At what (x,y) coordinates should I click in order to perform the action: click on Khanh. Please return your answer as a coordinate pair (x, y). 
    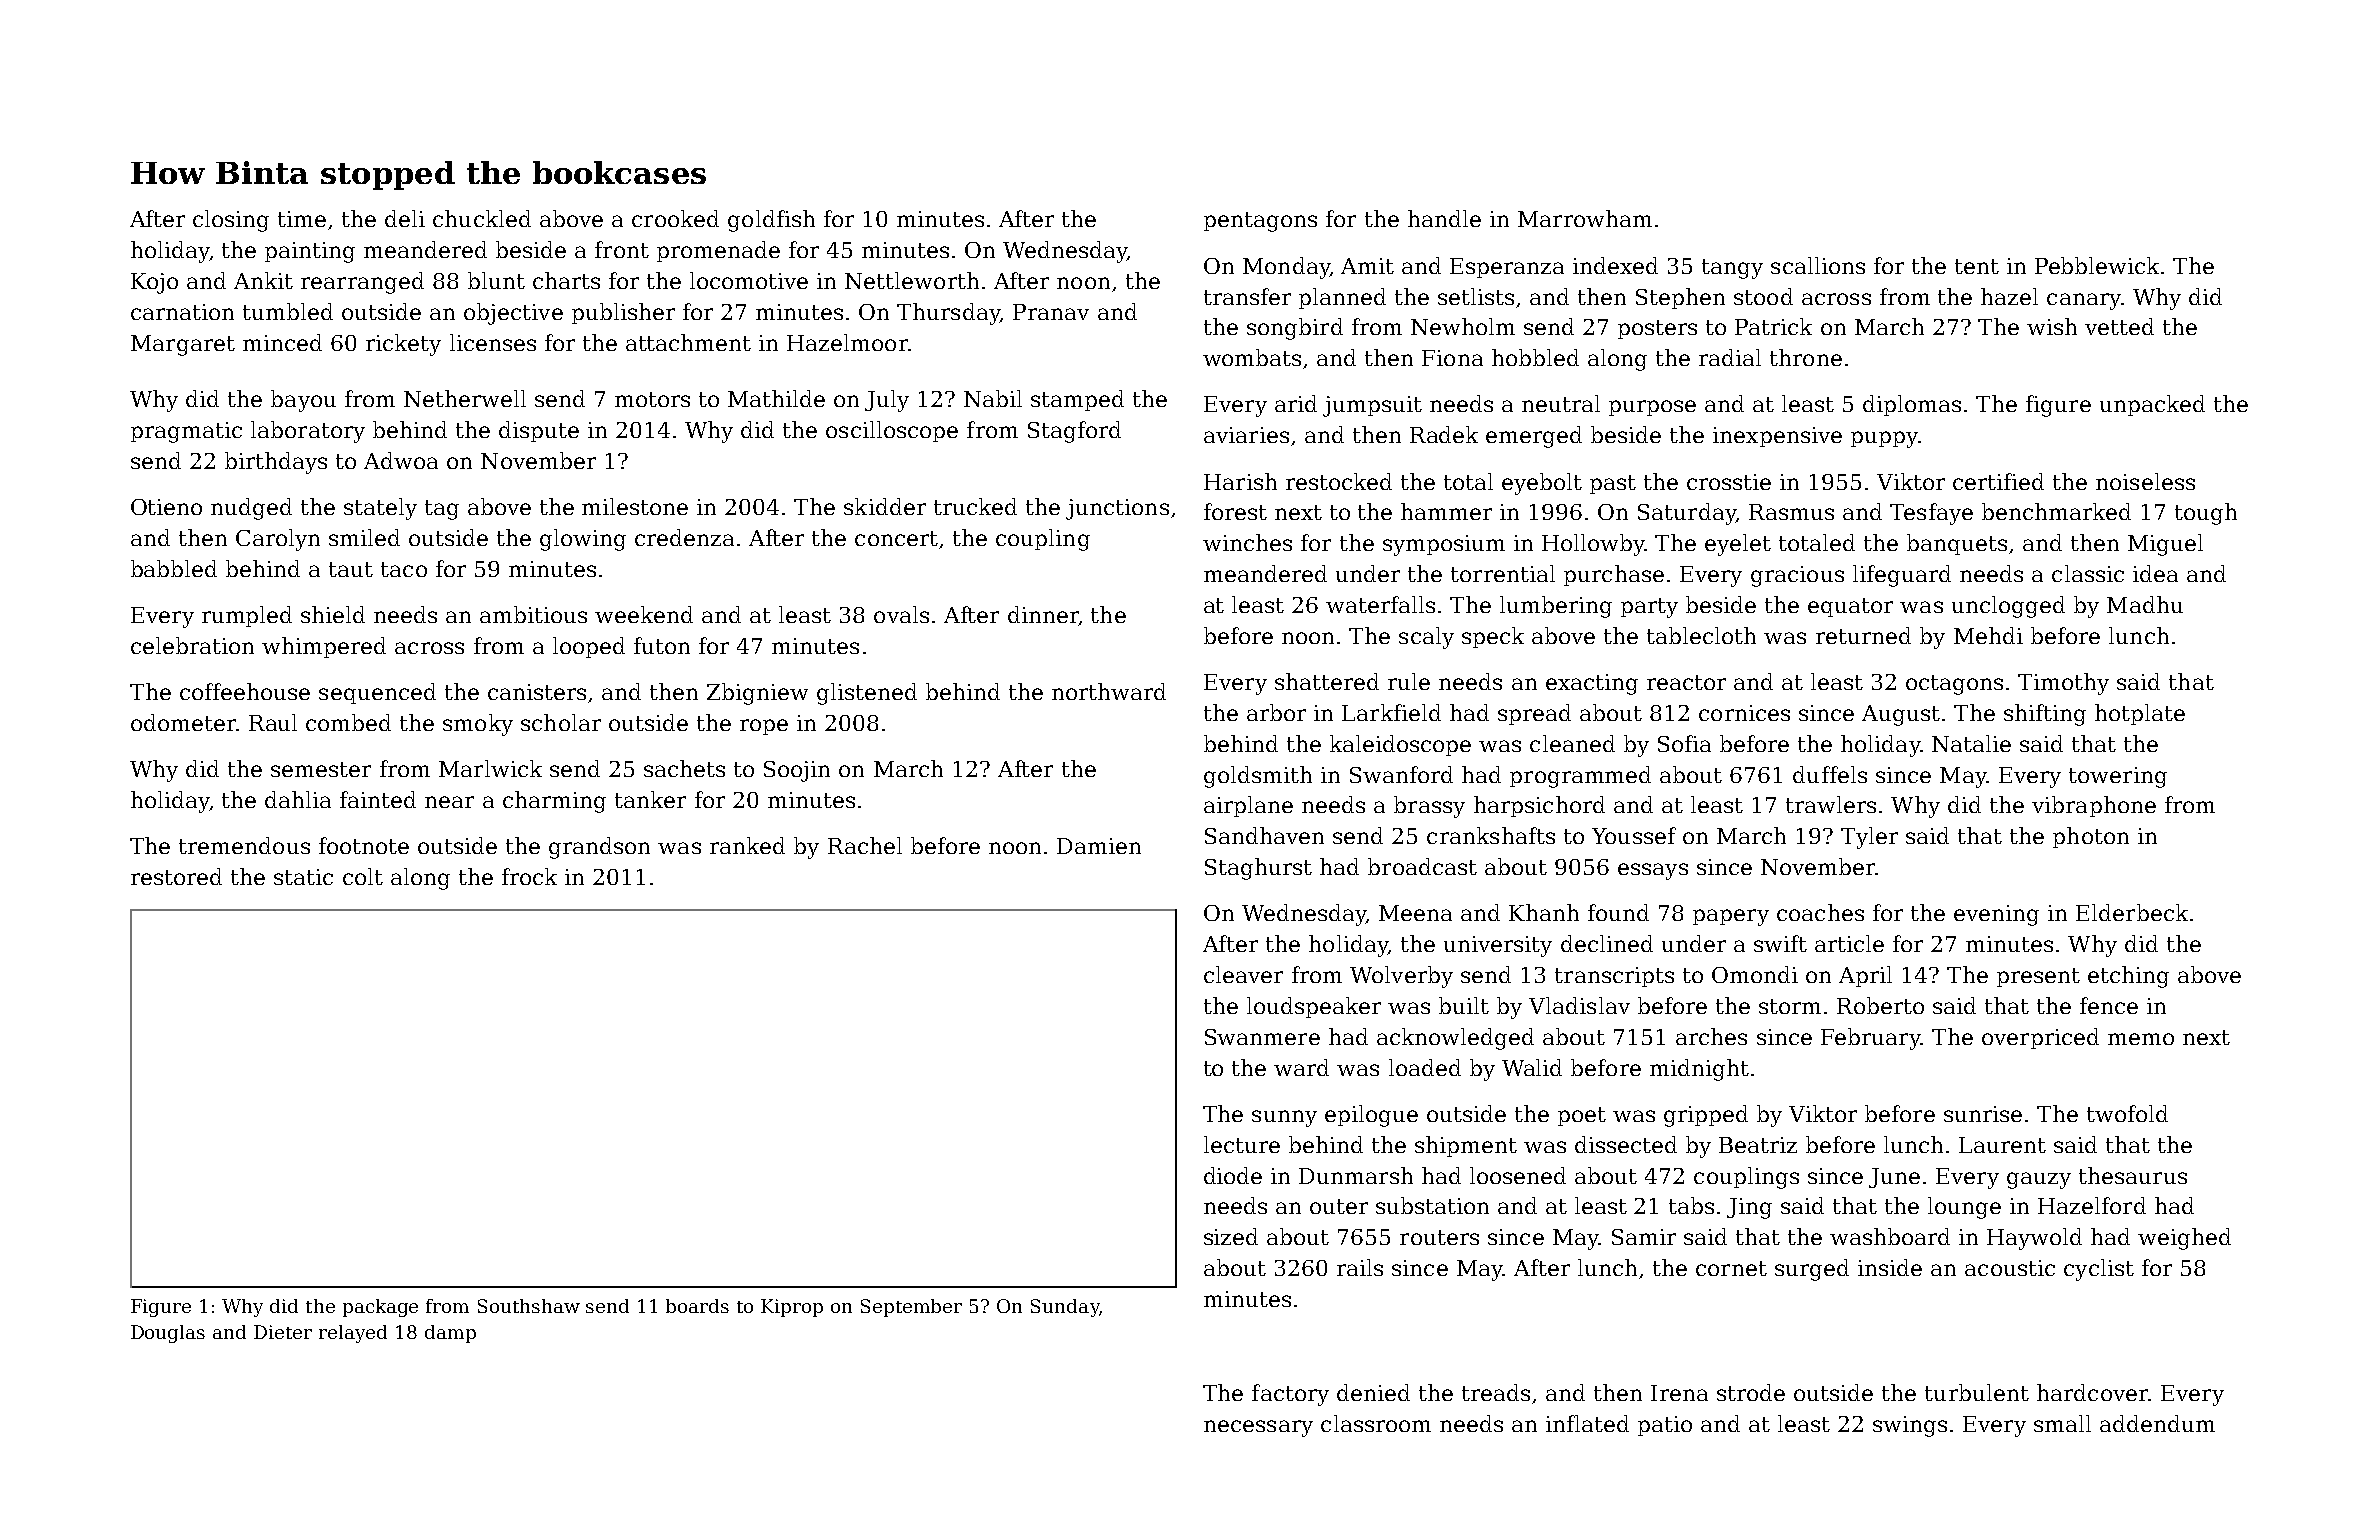
    Looking at the image, I should click on (1544, 912).
